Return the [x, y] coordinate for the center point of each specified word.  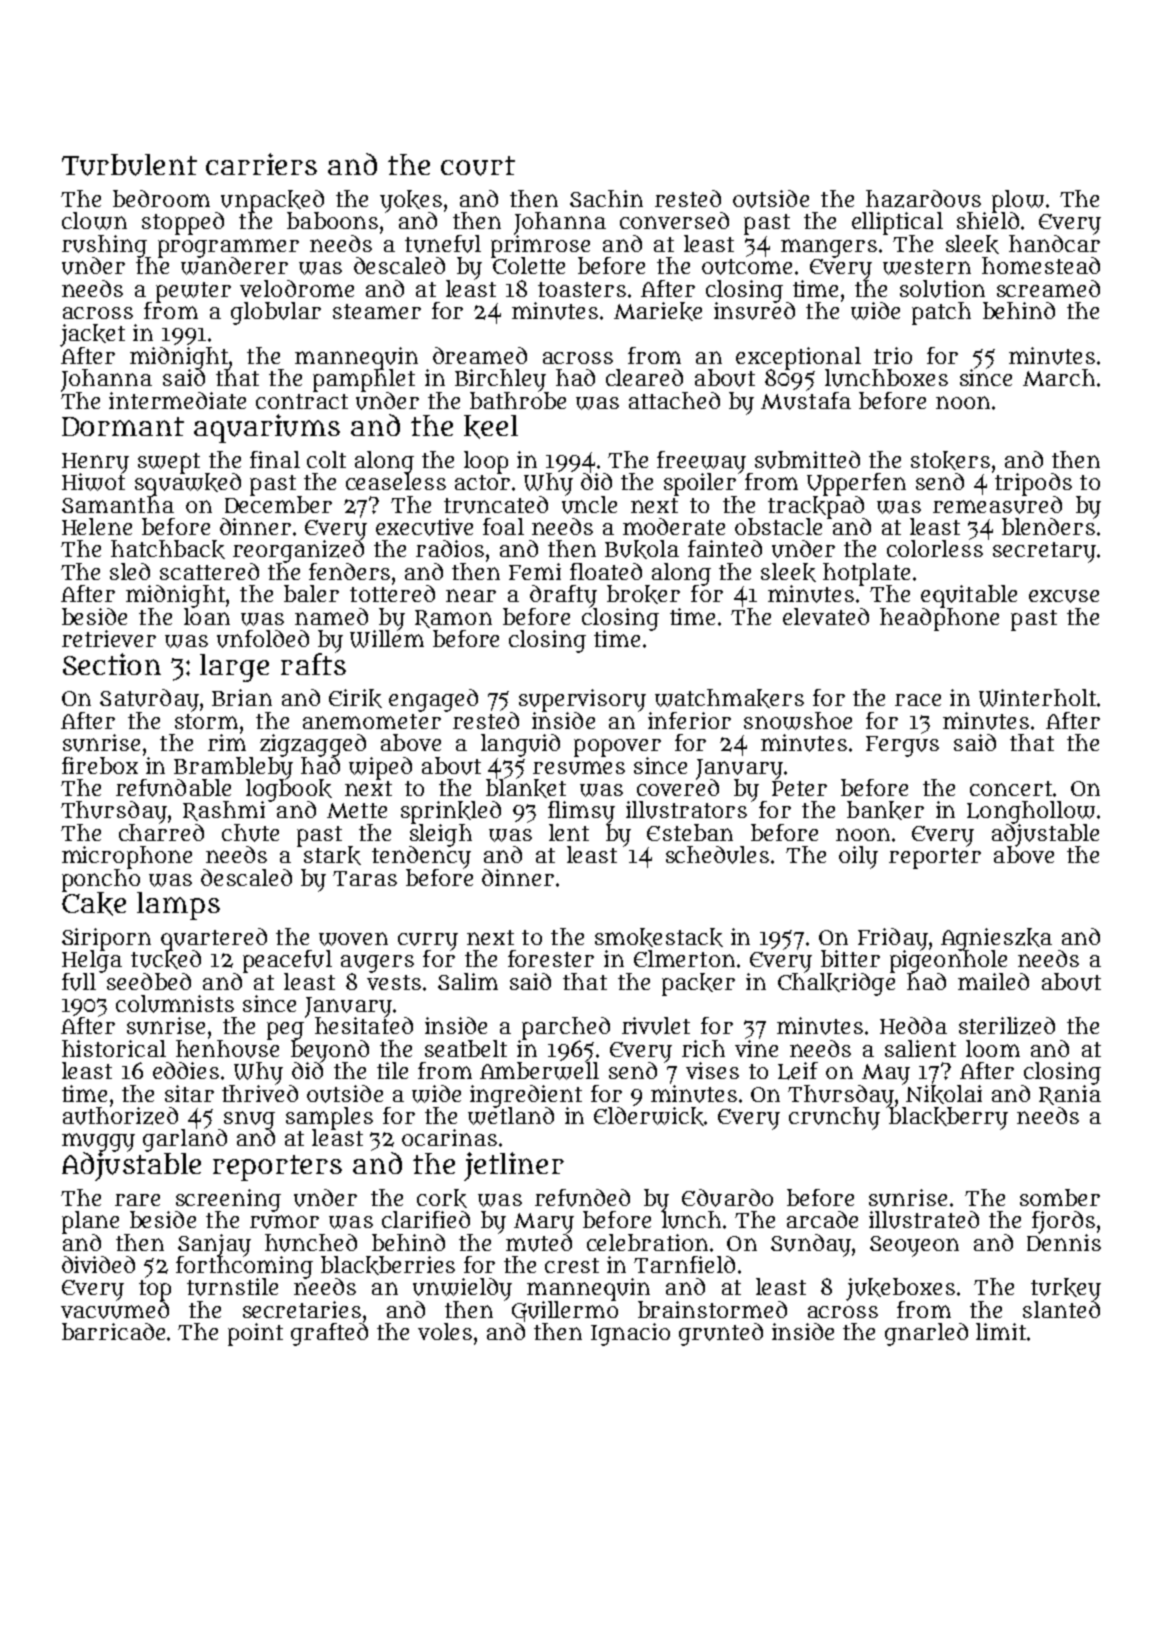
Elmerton [684, 958]
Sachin [606, 198]
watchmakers [729, 698]
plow [1018, 201]
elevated [826, 616]
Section [112, 664]
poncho [101, 880]
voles [445, 1331]
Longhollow [1031, 812]
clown [94, 221]
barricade [113, 1331]
